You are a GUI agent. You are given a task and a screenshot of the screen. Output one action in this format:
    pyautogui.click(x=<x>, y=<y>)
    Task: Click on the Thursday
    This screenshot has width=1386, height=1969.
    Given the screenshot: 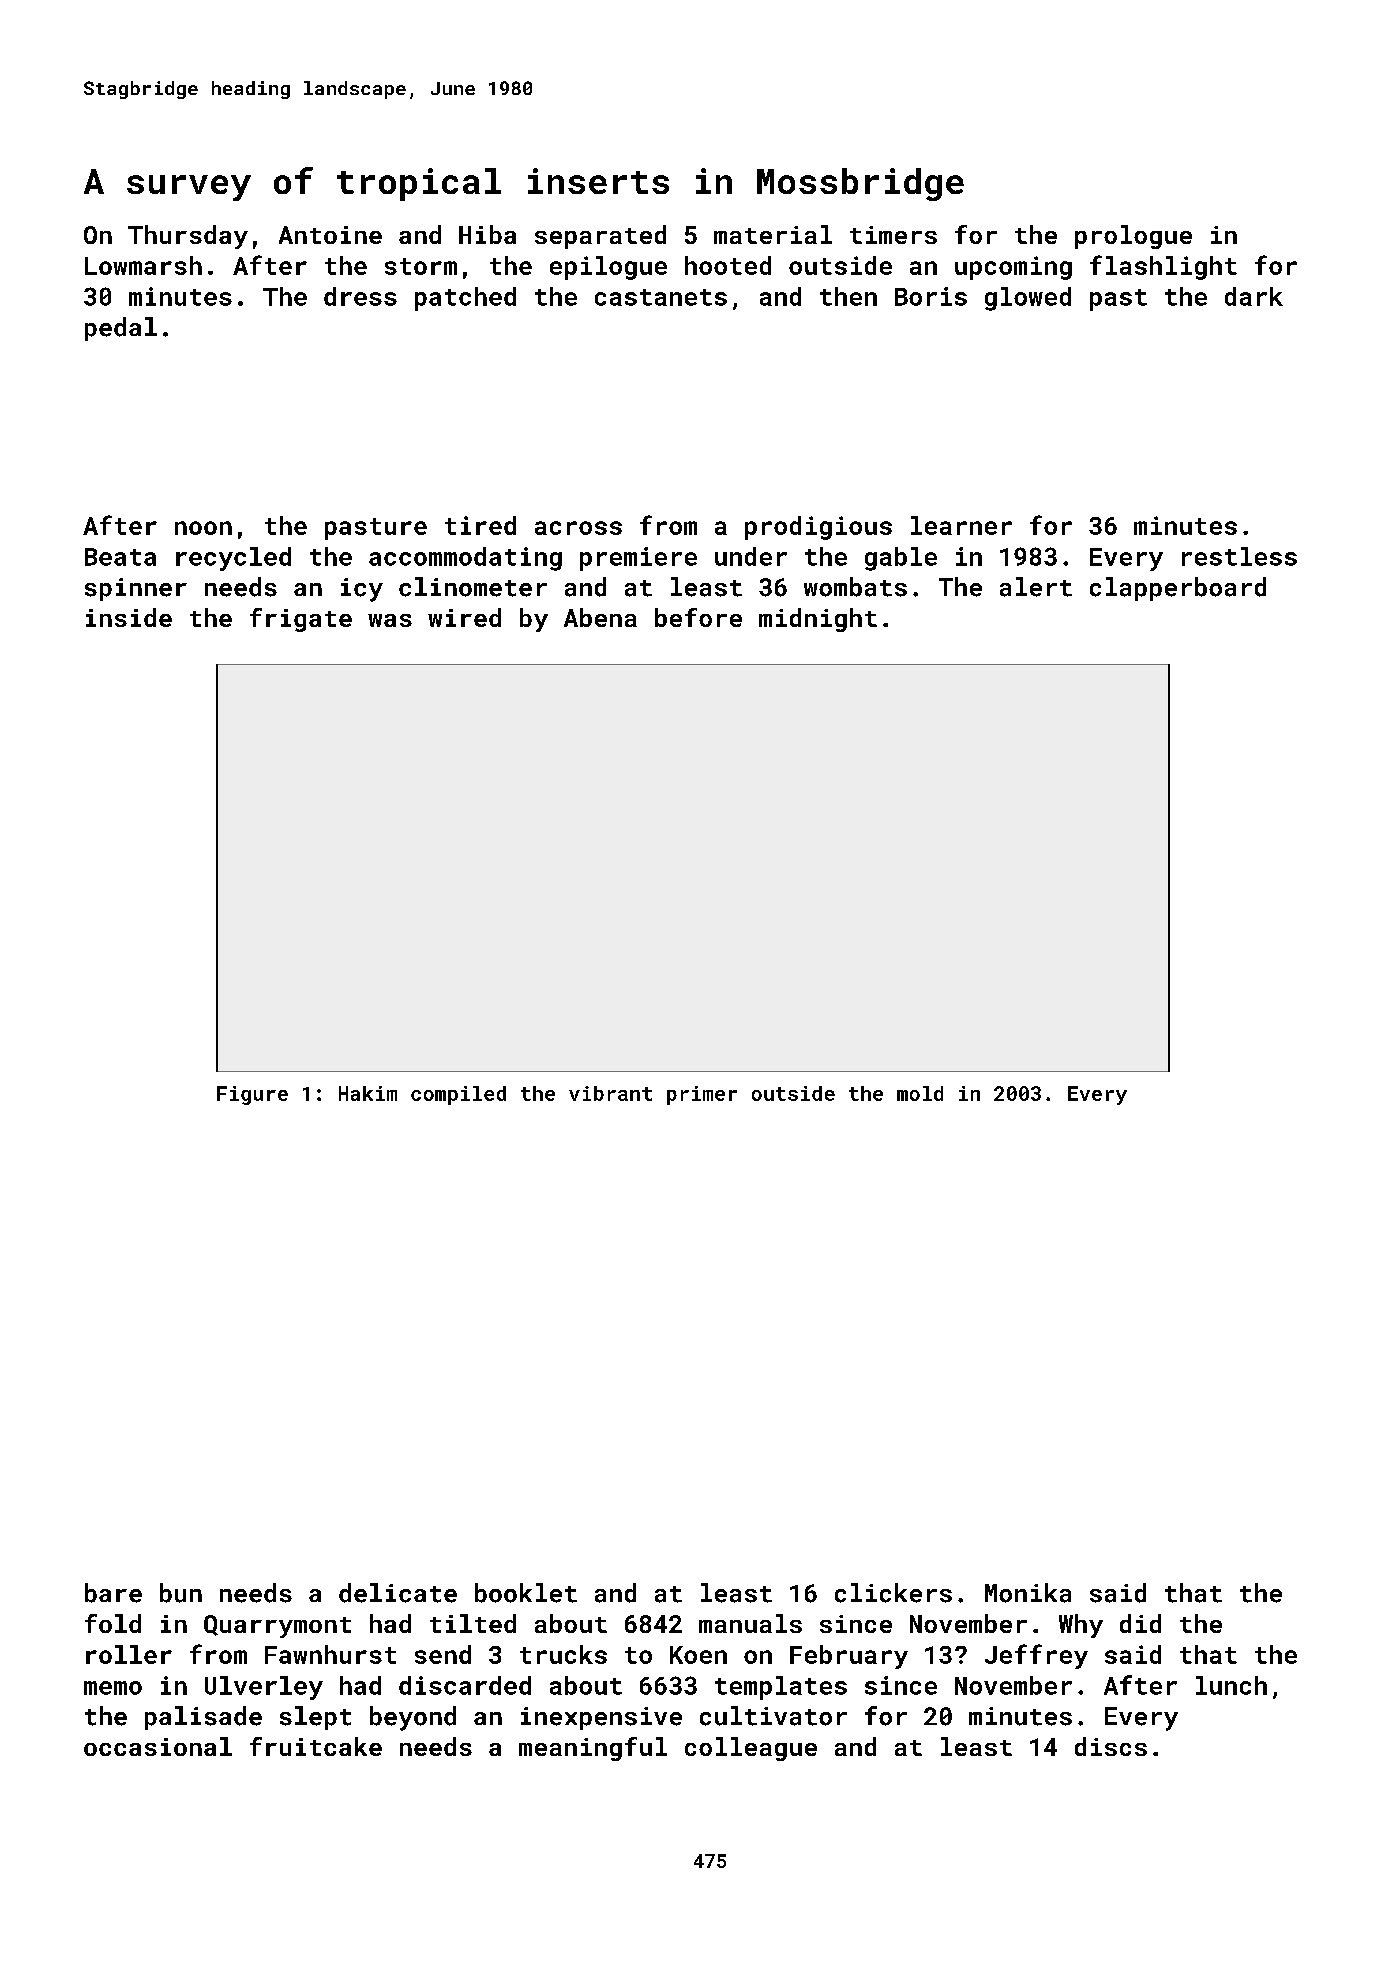 What is the action you would take?
    pyautogui.click(x=188, y=237)
